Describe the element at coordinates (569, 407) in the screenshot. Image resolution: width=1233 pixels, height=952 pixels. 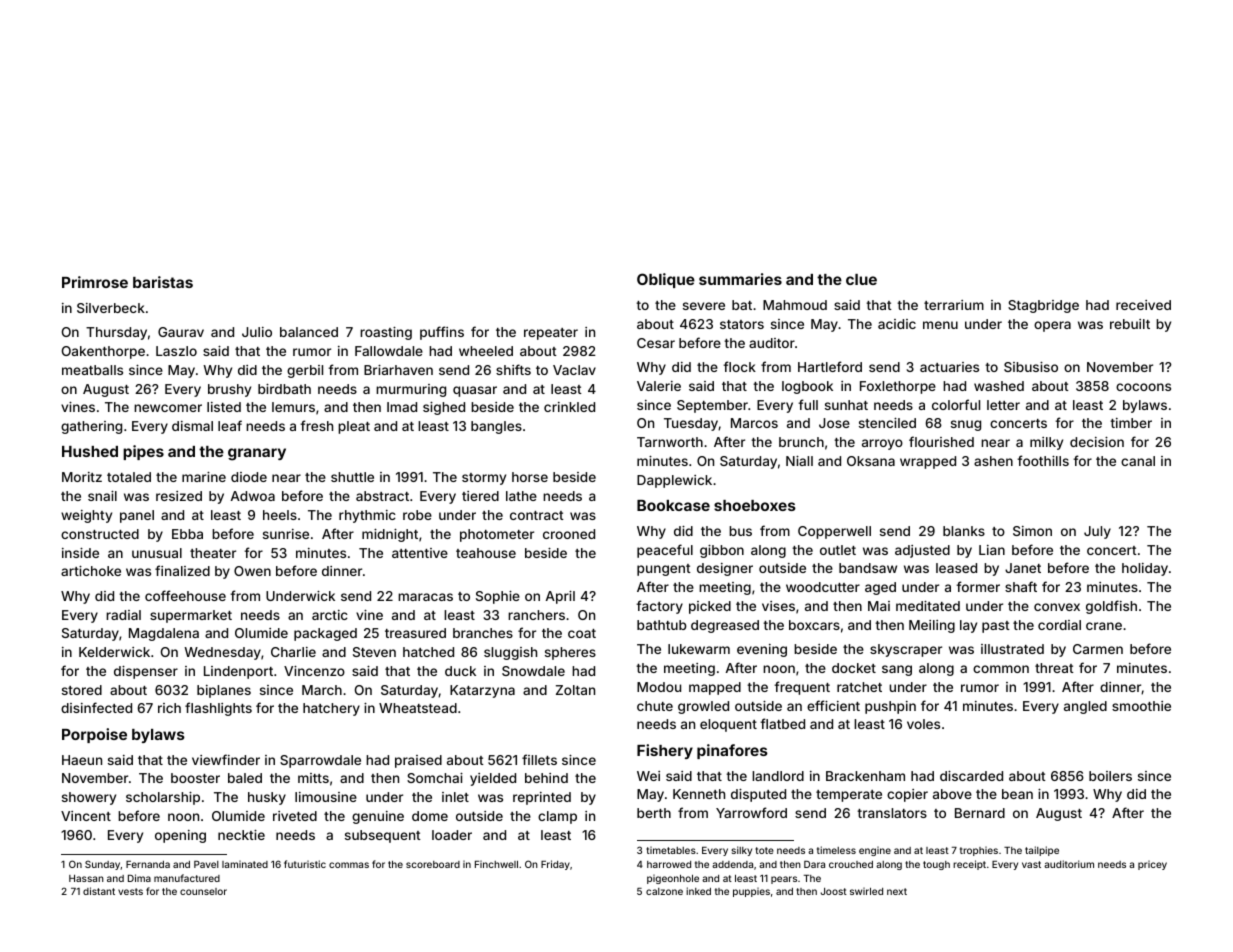
I see `crinkled` at that location.
